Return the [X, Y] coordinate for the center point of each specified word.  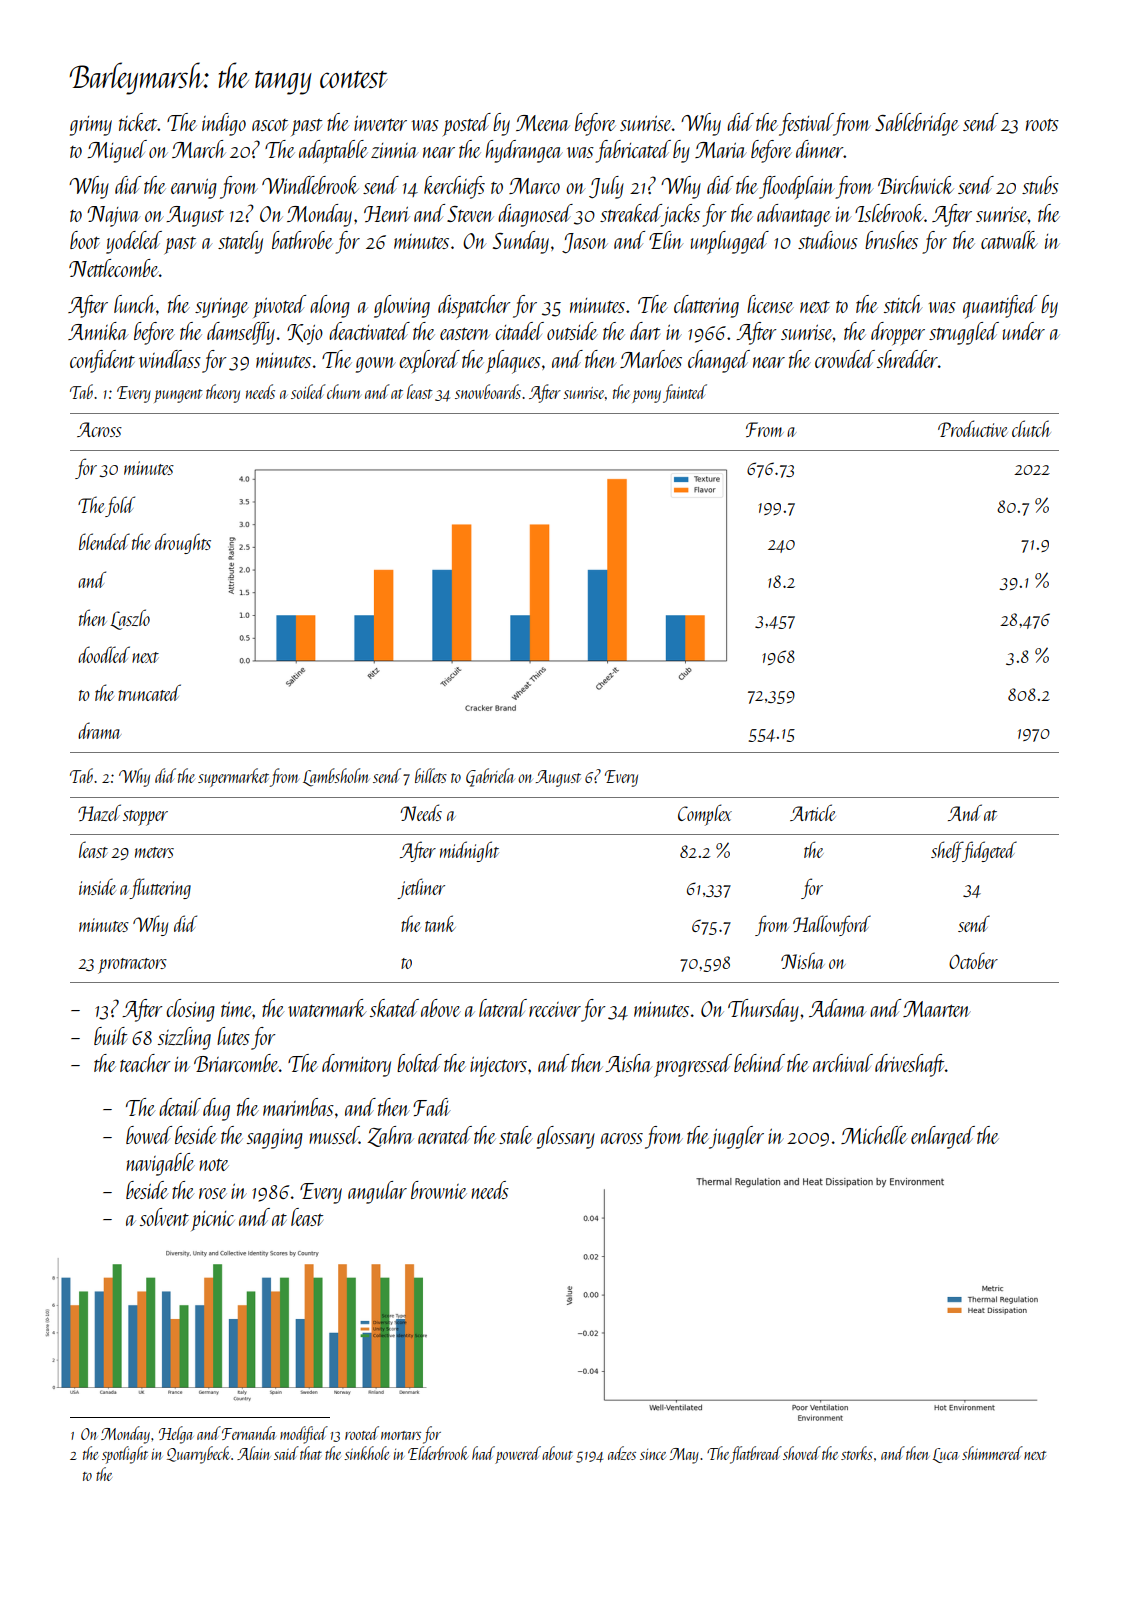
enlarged [943, 1137]
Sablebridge [917, 124]
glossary [566, 1137]
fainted [685, 393]
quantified [1000, 307]
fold [120, 506]
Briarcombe [236, 1063]
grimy [91, 126]
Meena [542, 123]
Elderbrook [438, 1453]
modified [304, 1435]
